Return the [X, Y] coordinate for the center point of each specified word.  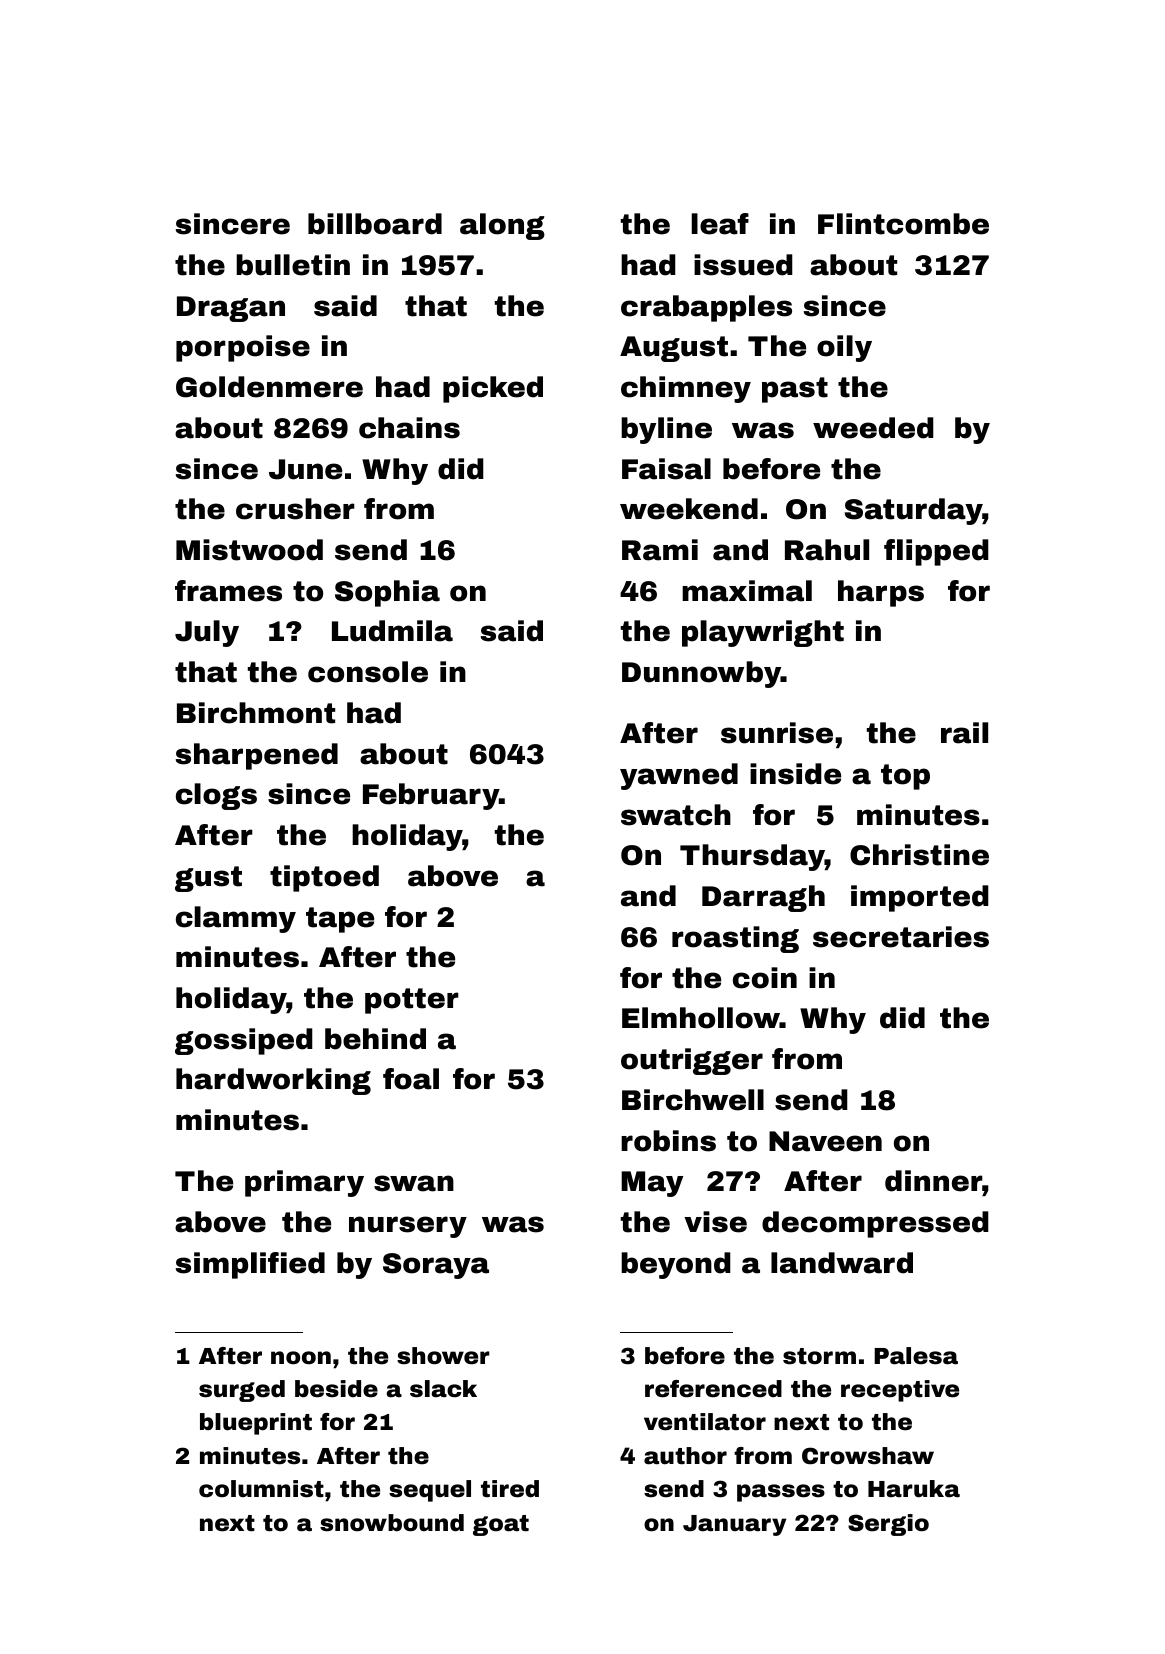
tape [340, 920]
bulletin [293, 265]
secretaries [901, 937]
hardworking [273, 1081]
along [502, 226]
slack [443, 1389]
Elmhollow [701, 1018]
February [431, 796]
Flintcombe [903, 224]
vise [715, 1222]
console [368, 672]
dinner [933, 1181]
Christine [919, 855]
